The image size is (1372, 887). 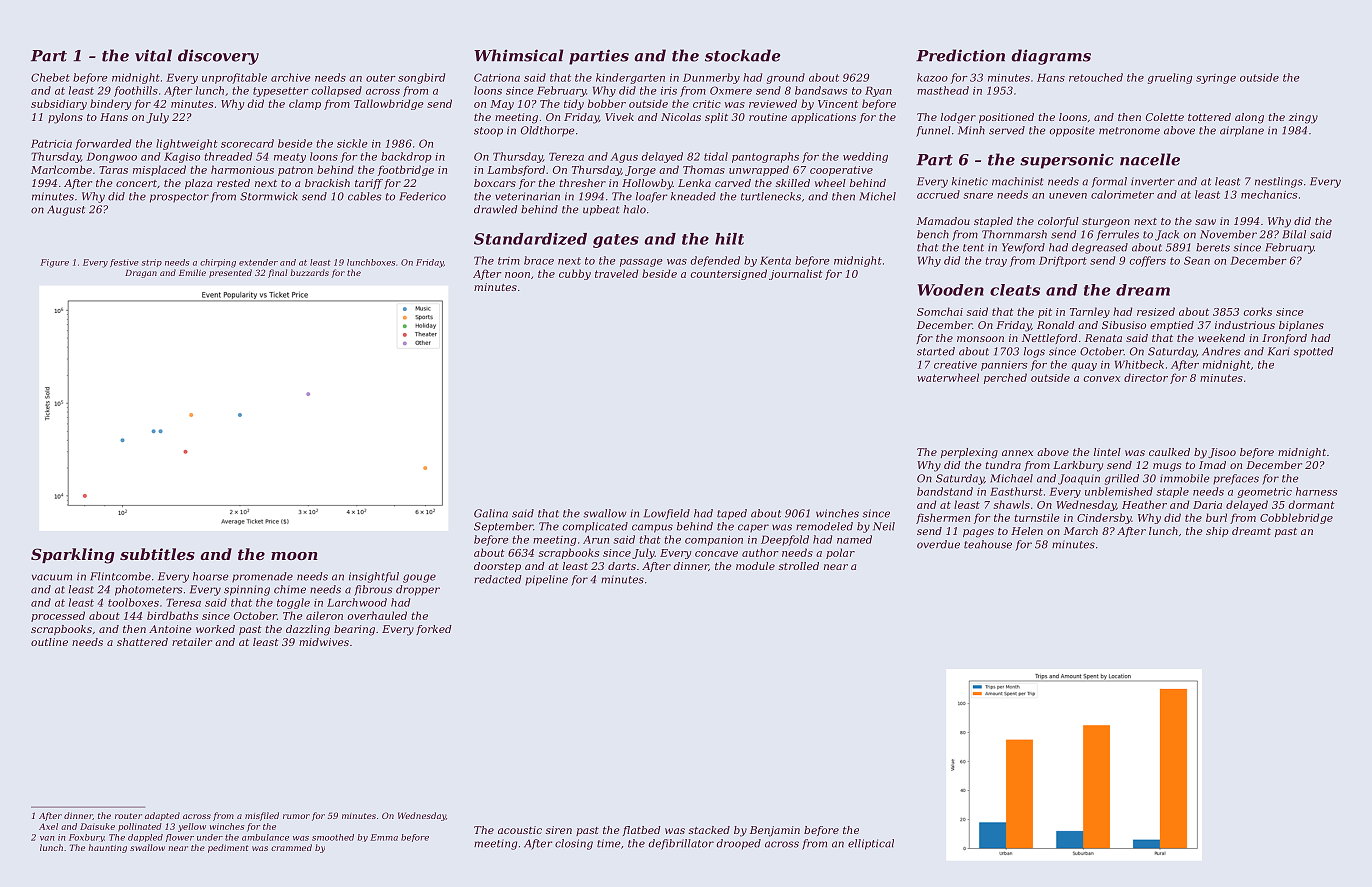 I want to click on haunting, so click(x=108, y=848).
